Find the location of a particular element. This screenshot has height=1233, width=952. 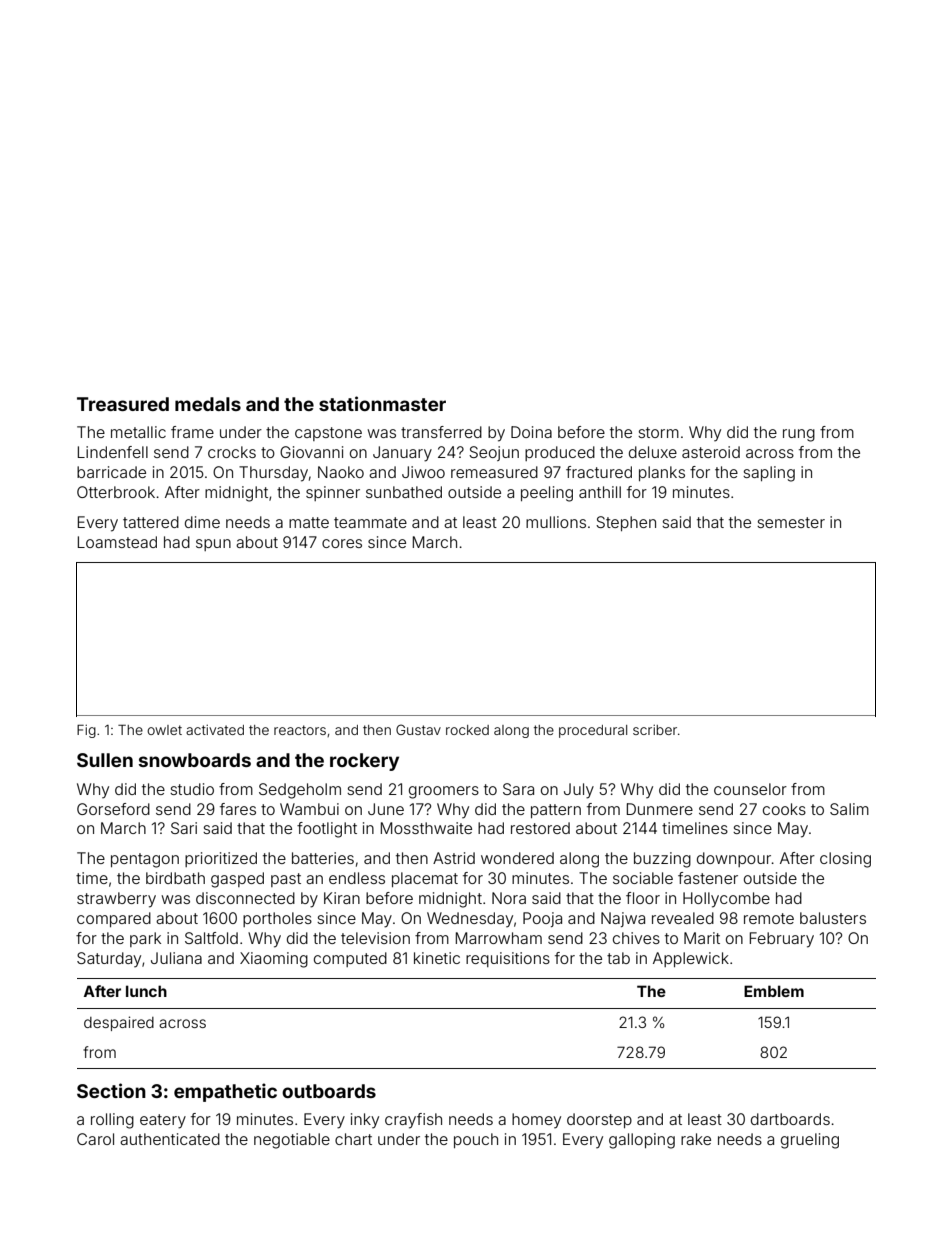

Mossthwaite is located at coordinates (426, 828).
